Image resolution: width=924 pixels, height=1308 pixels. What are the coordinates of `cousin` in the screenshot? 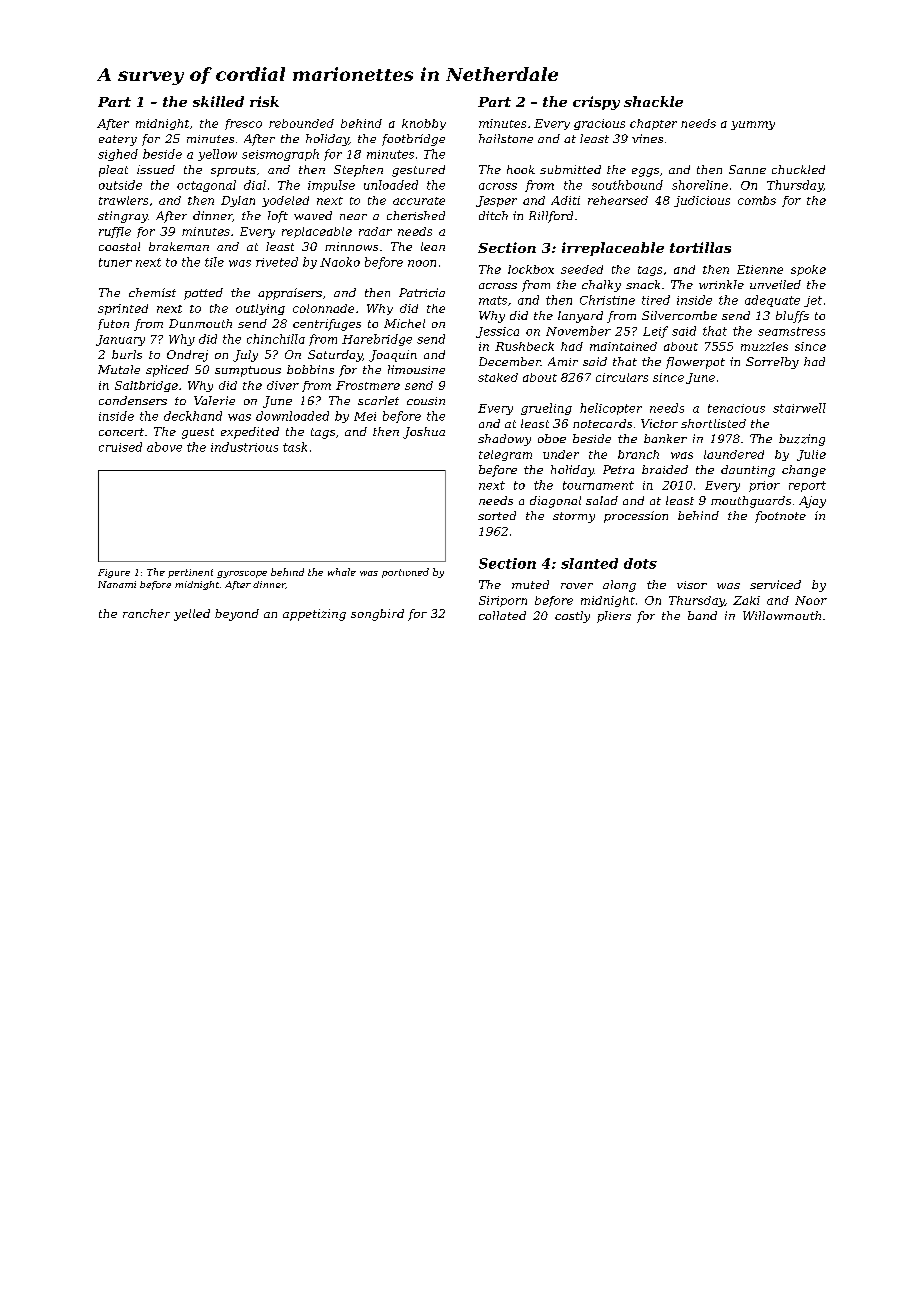 It's located at (426, 401).
